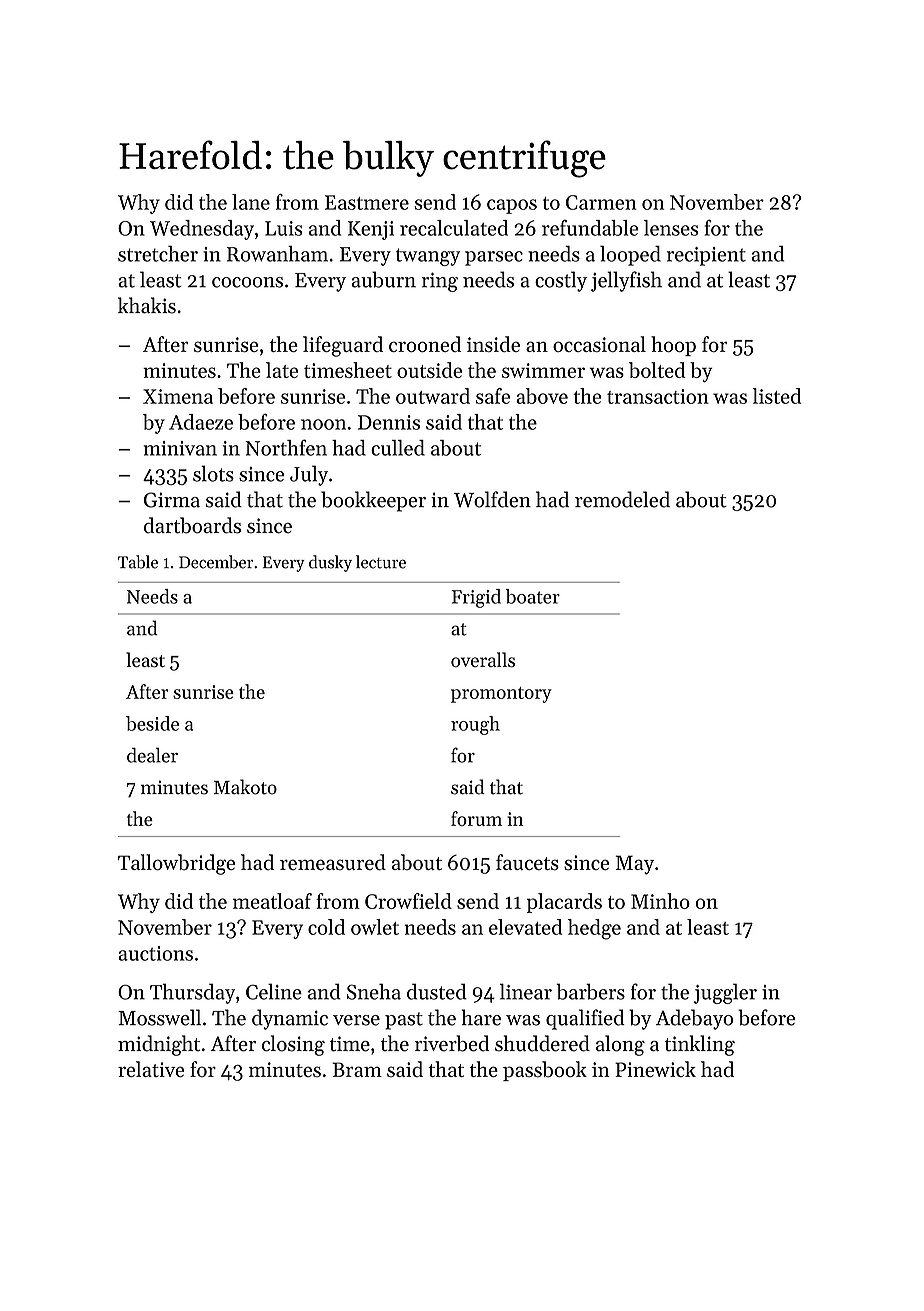 This screenshot has width=924, height=1311. I want to click on passbook, so click(545, 1071).
